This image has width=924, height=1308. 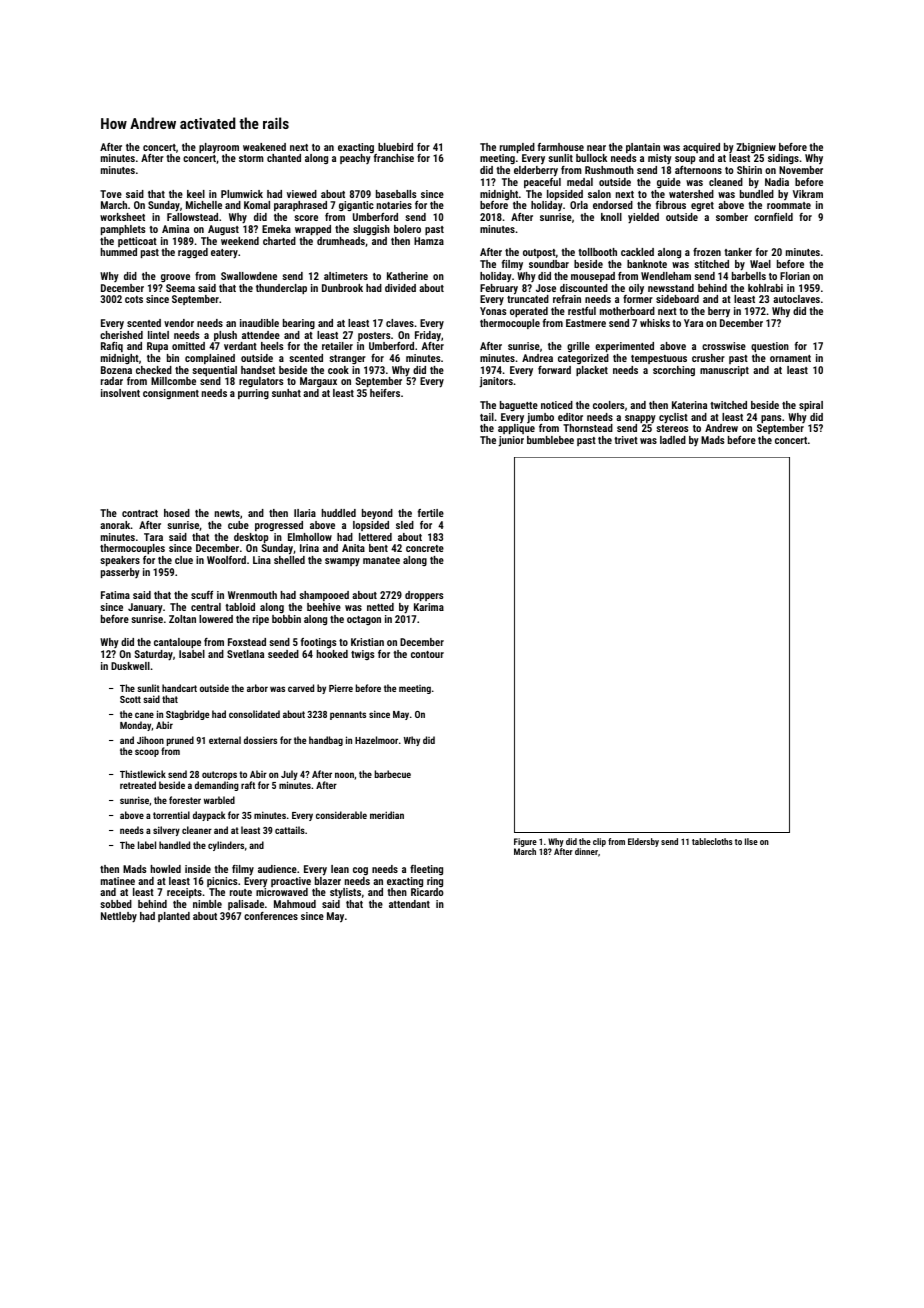 I want to click on ladled, so click(x=673, y=440).
